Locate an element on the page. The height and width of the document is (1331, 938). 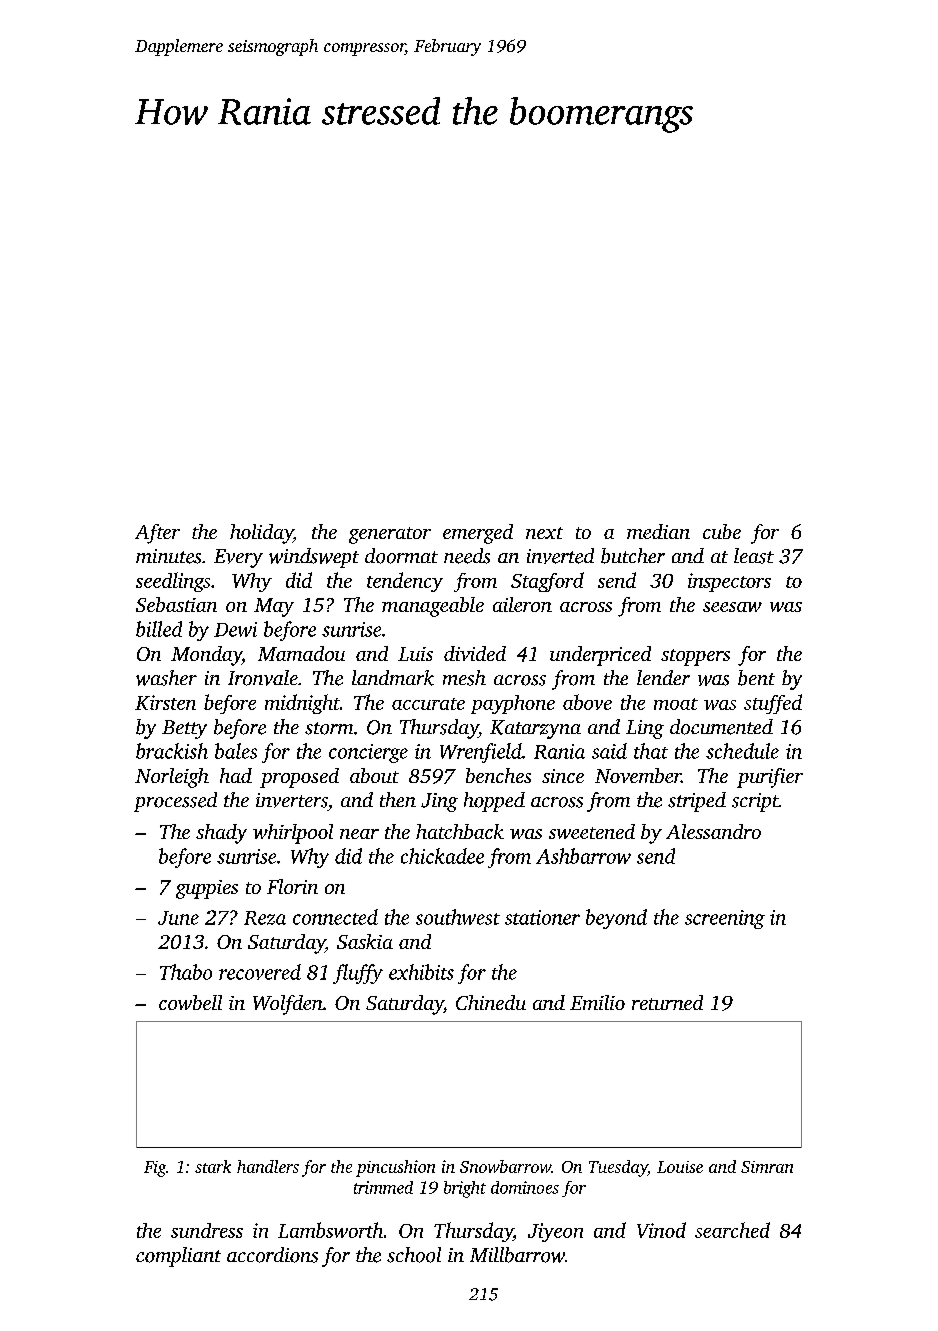
accordions is located at coordinates (272, 1255).
